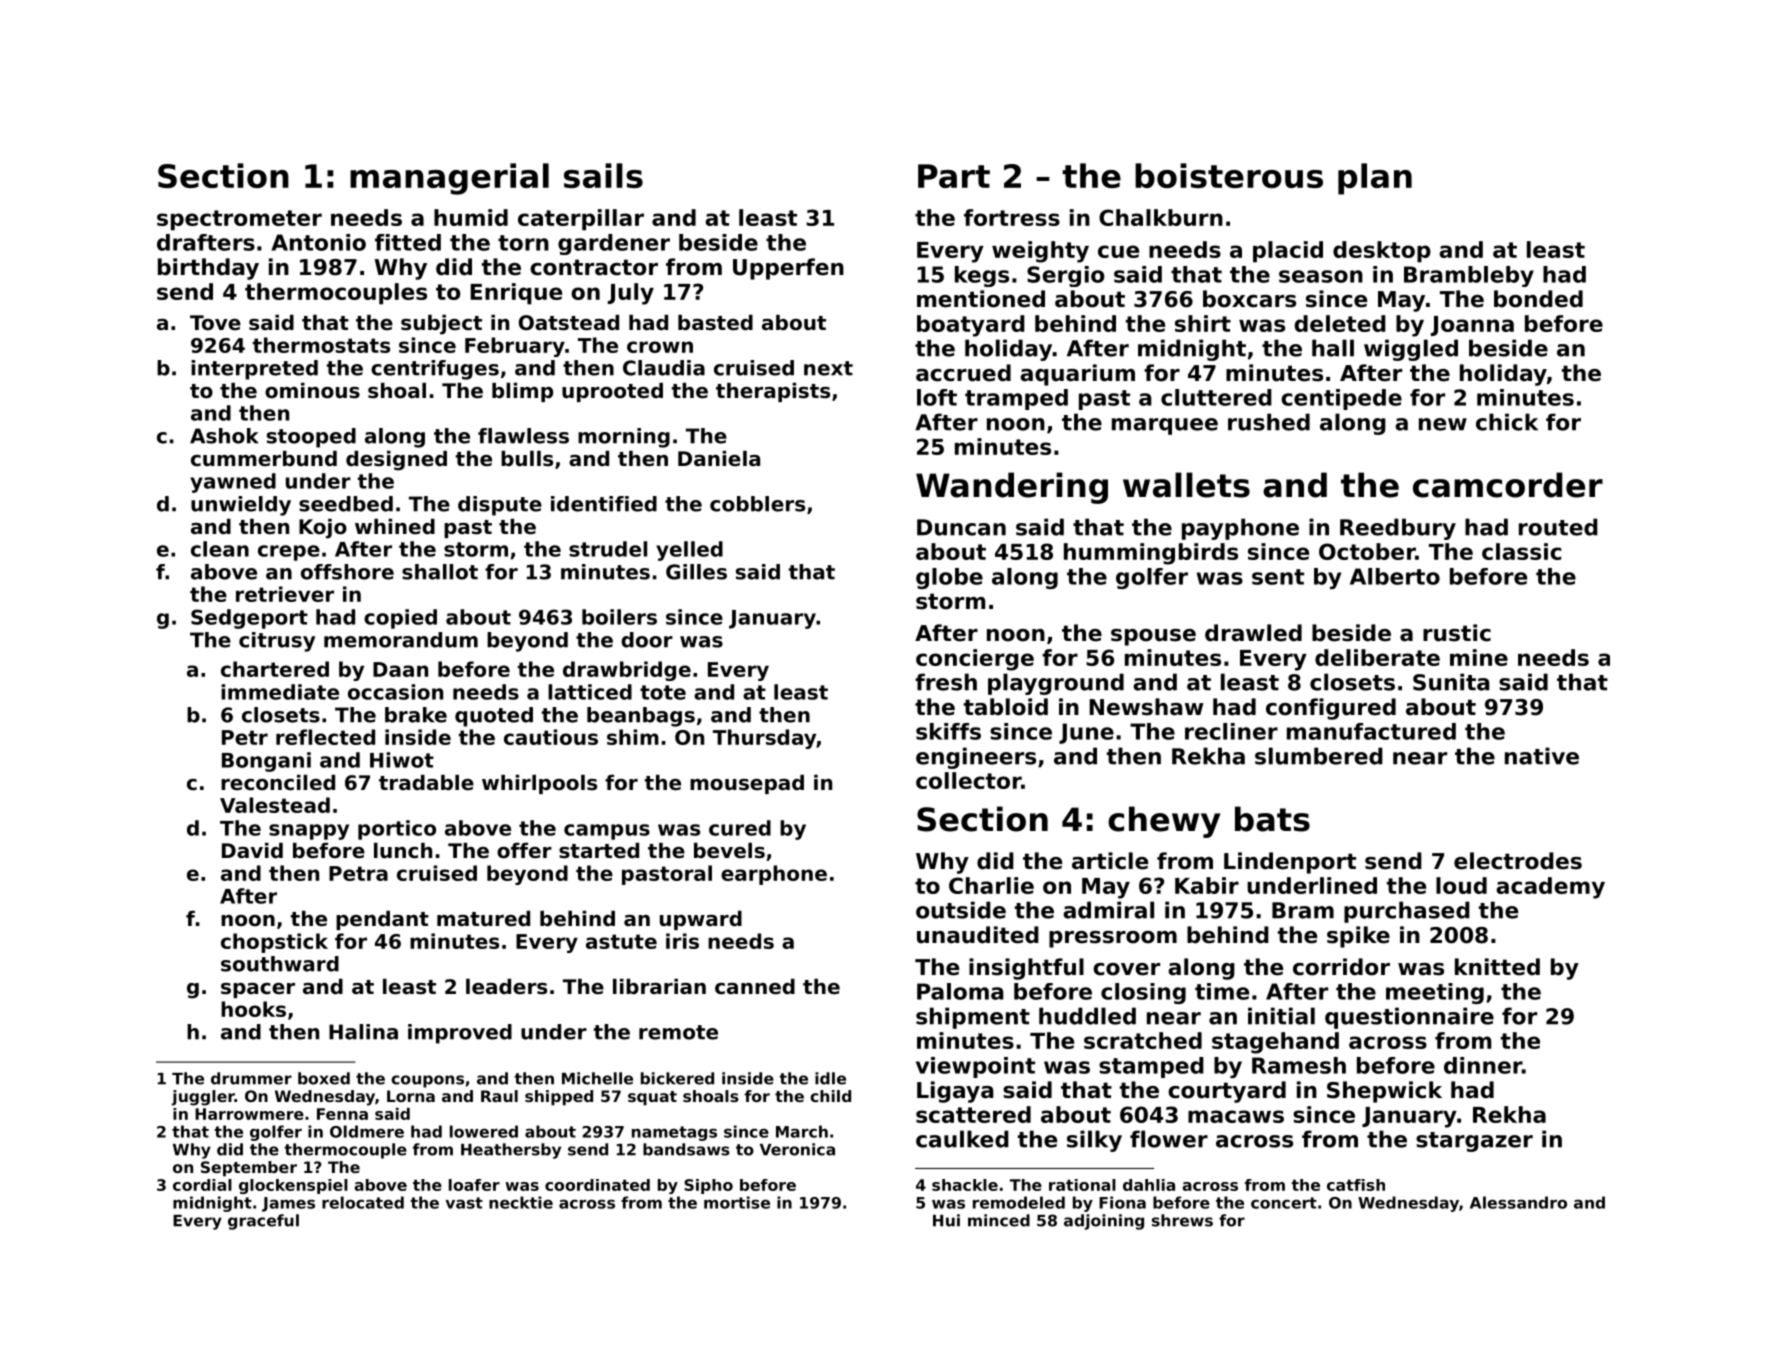  I want to click on interpreted, so click(254, 370).
